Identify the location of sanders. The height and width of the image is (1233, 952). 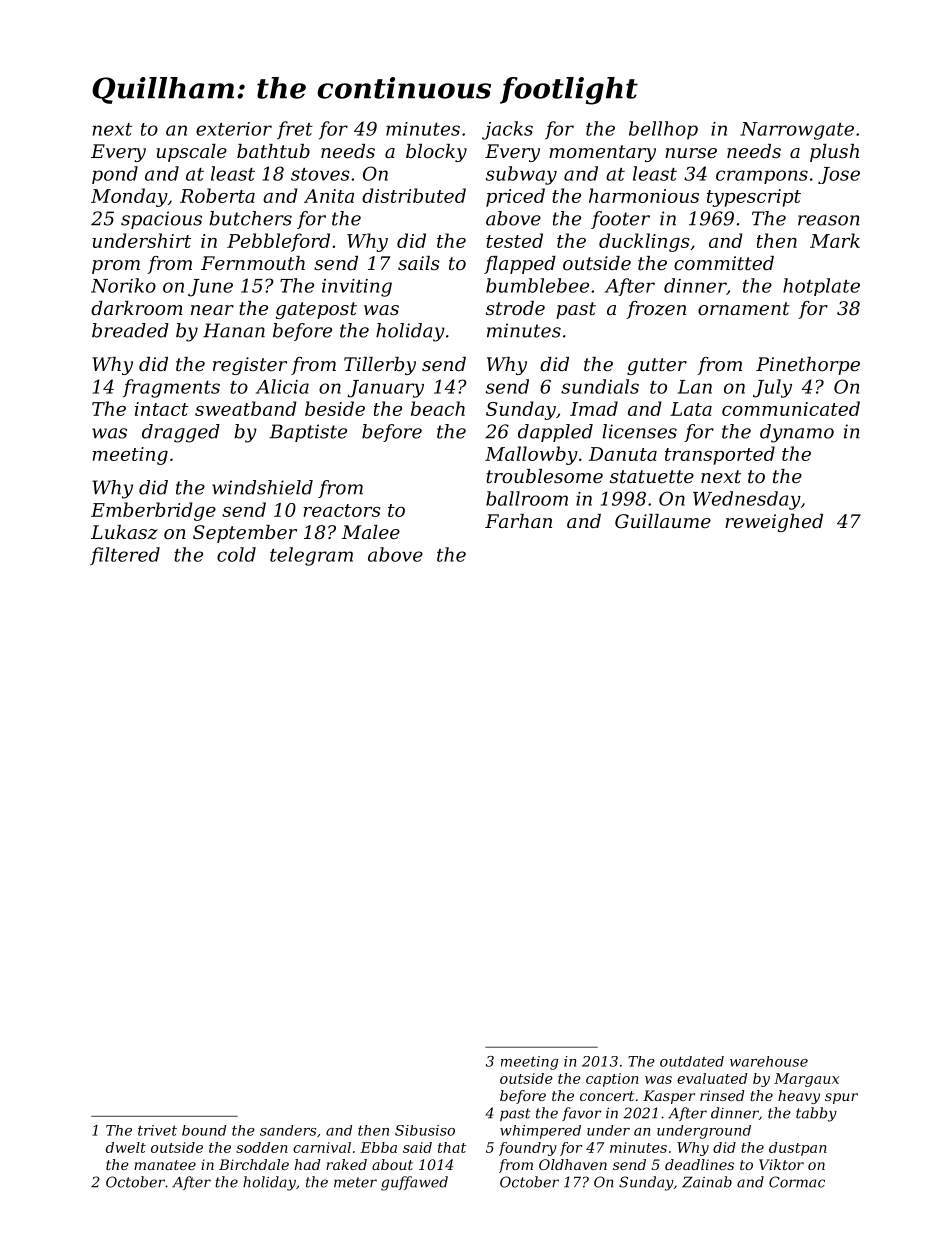
(288, 1130).
